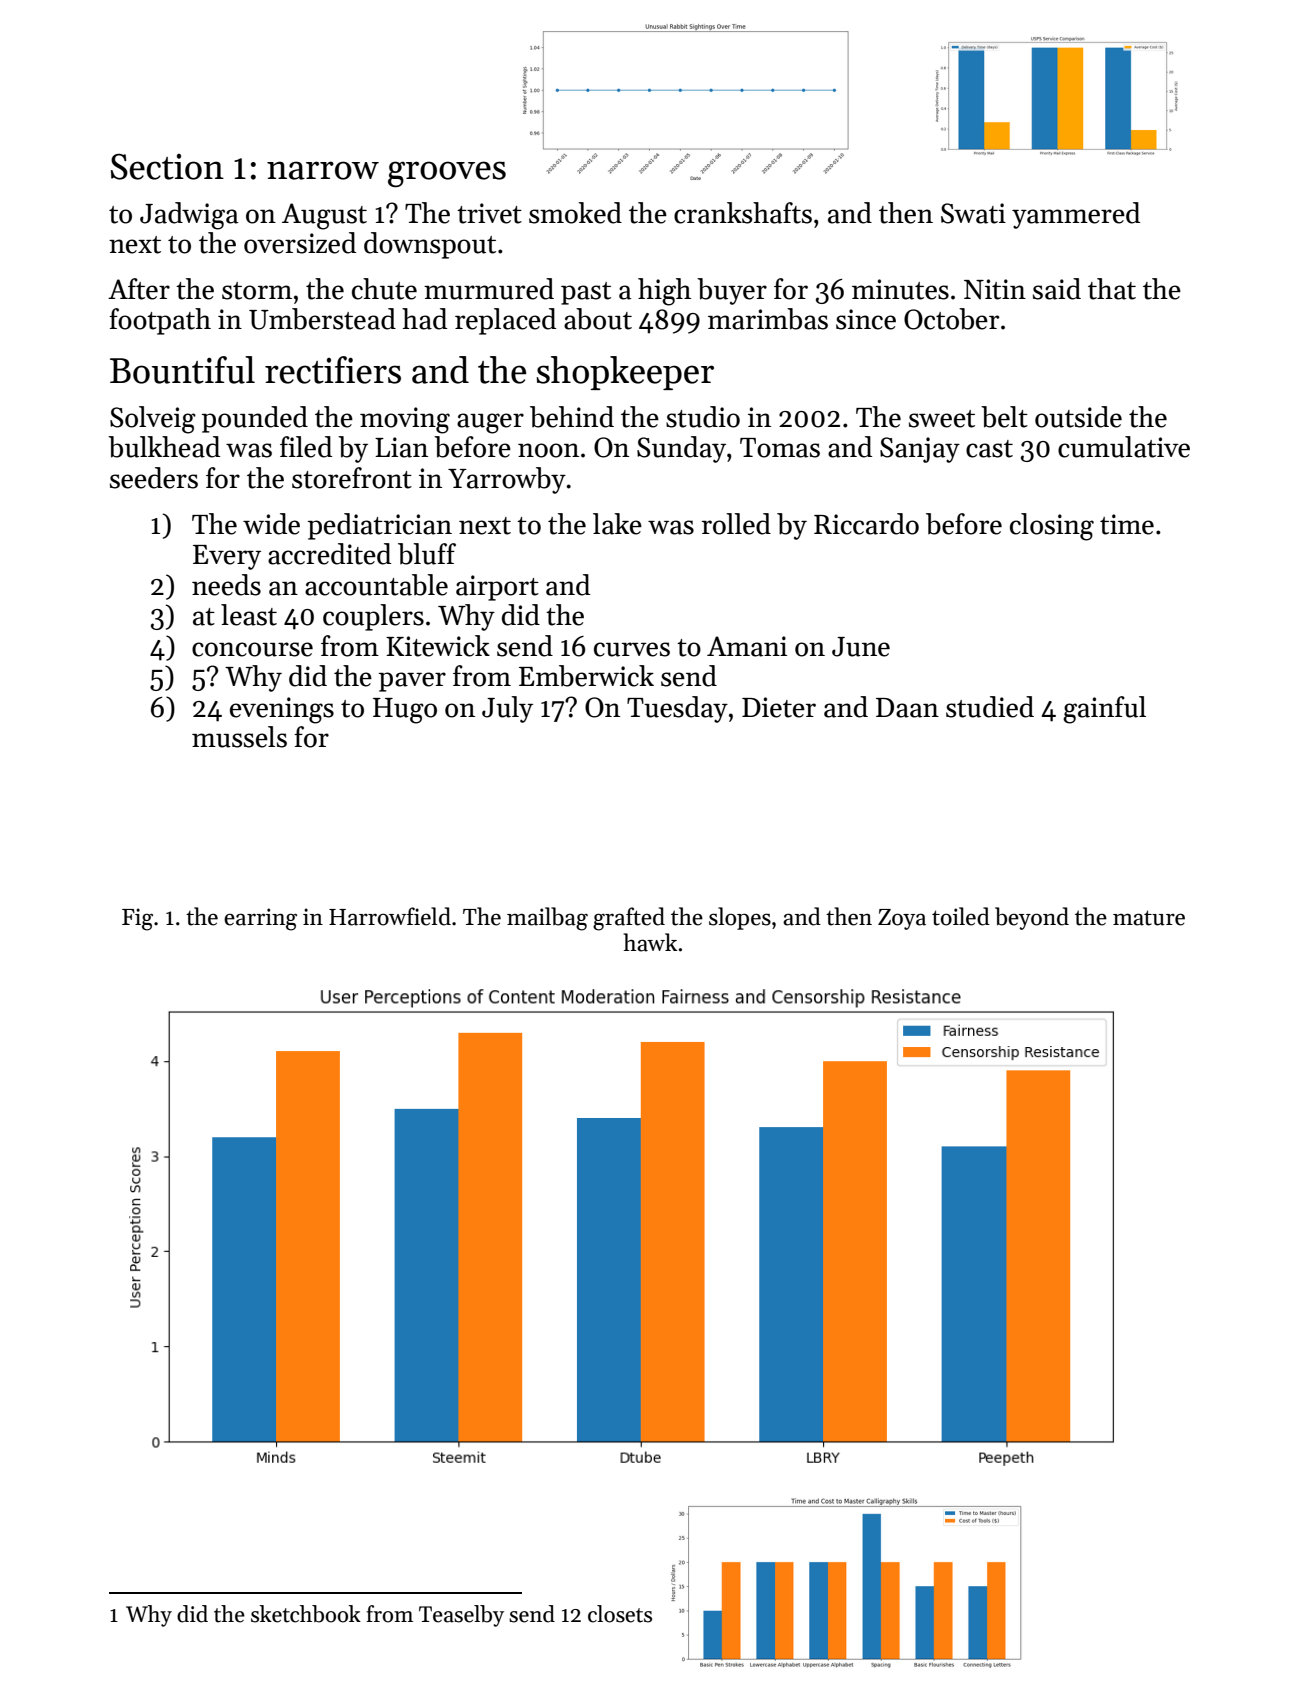 The height and width of the screenshot is (1692, 1307). I want to click on narrow, so click(323, 170).
